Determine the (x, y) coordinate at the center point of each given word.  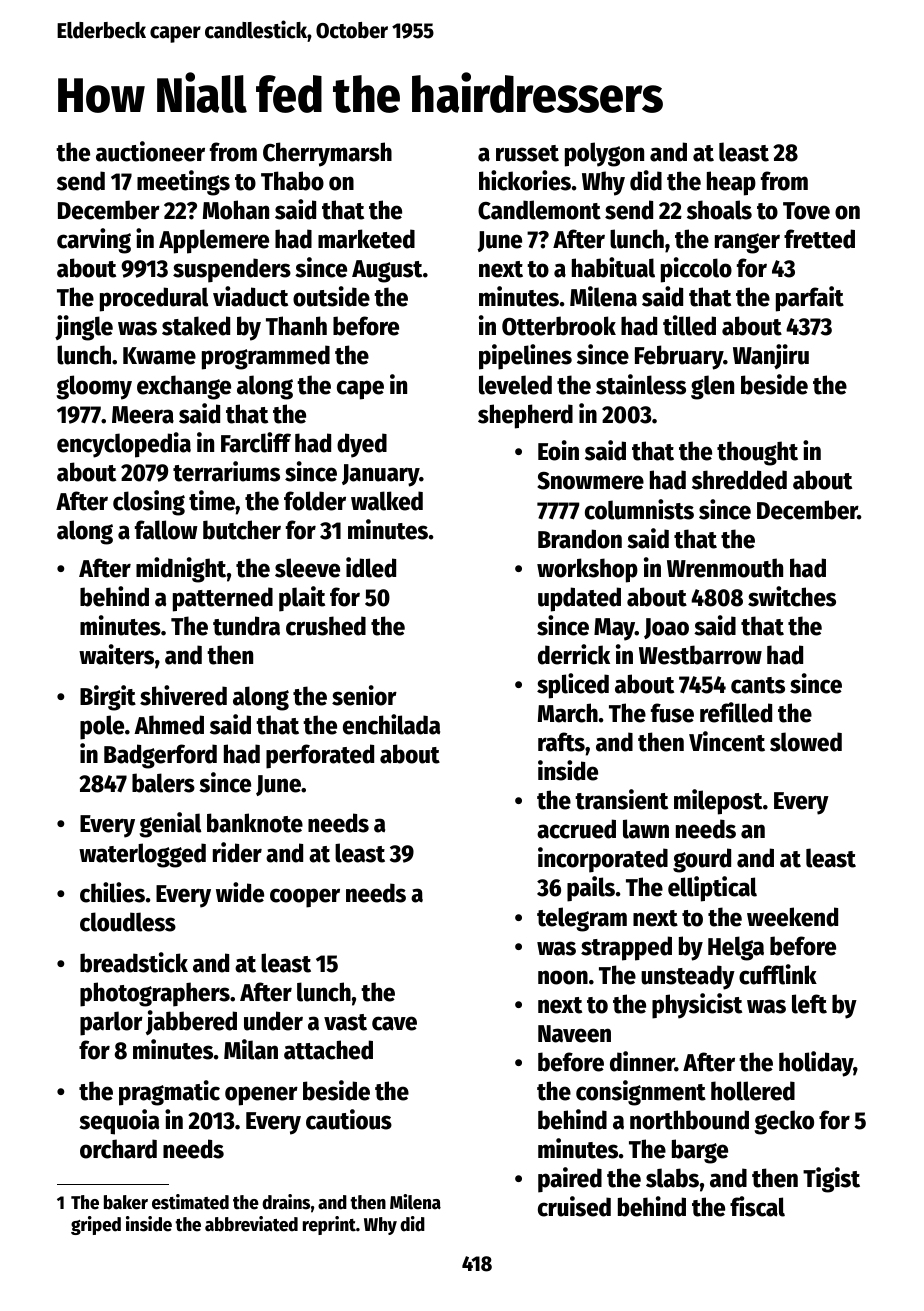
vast (345, 1022)
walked (387, 501)
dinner (642, 1061)
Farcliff (256, 442)
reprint (329, 1225)
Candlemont (539, 210)
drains (286, 1202)
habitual (613, 267)
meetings (183, 183)
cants (758, 685)
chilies (112, 892)
